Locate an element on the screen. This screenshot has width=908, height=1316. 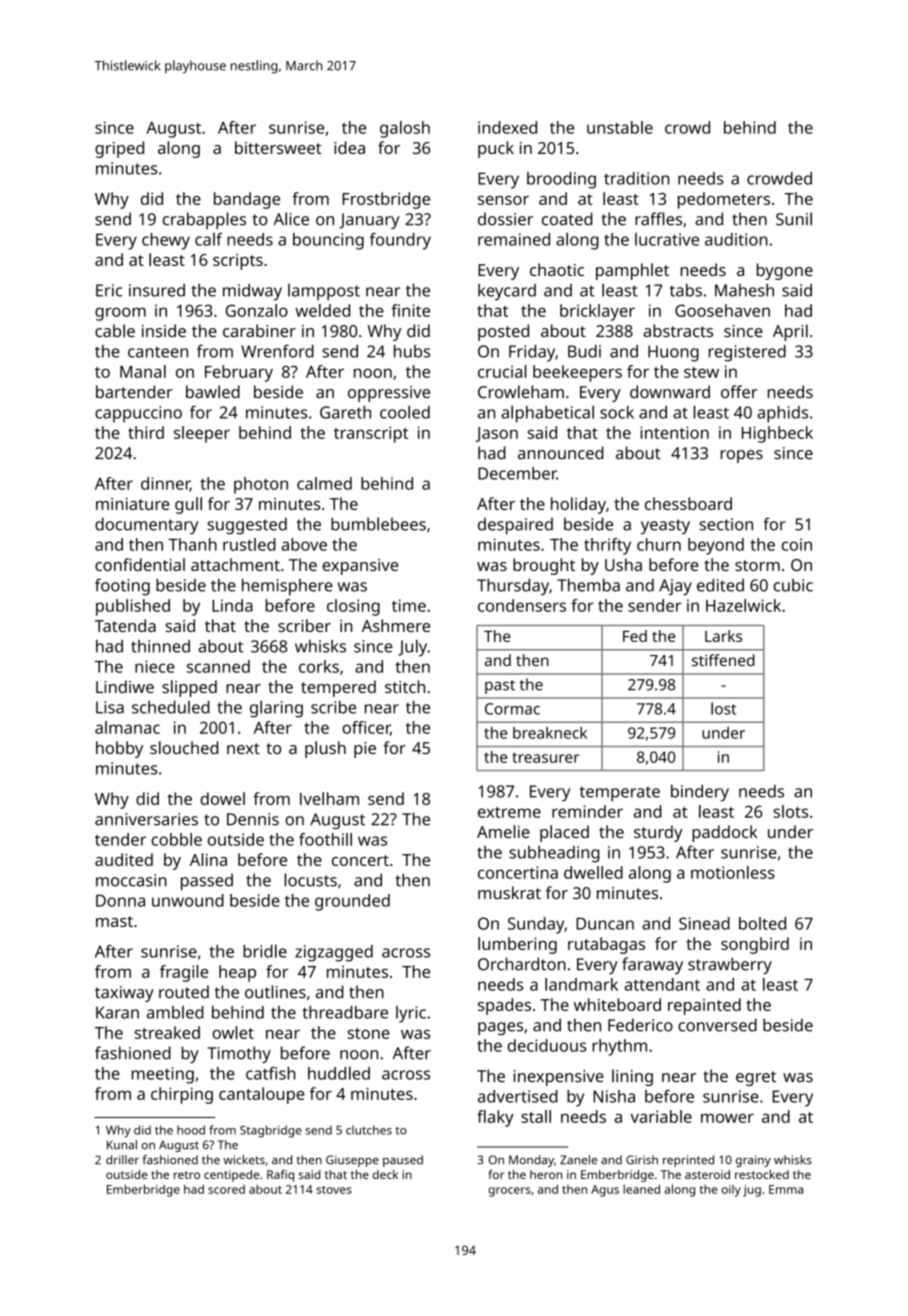
catfish is located at coordinates (270, 1073).
